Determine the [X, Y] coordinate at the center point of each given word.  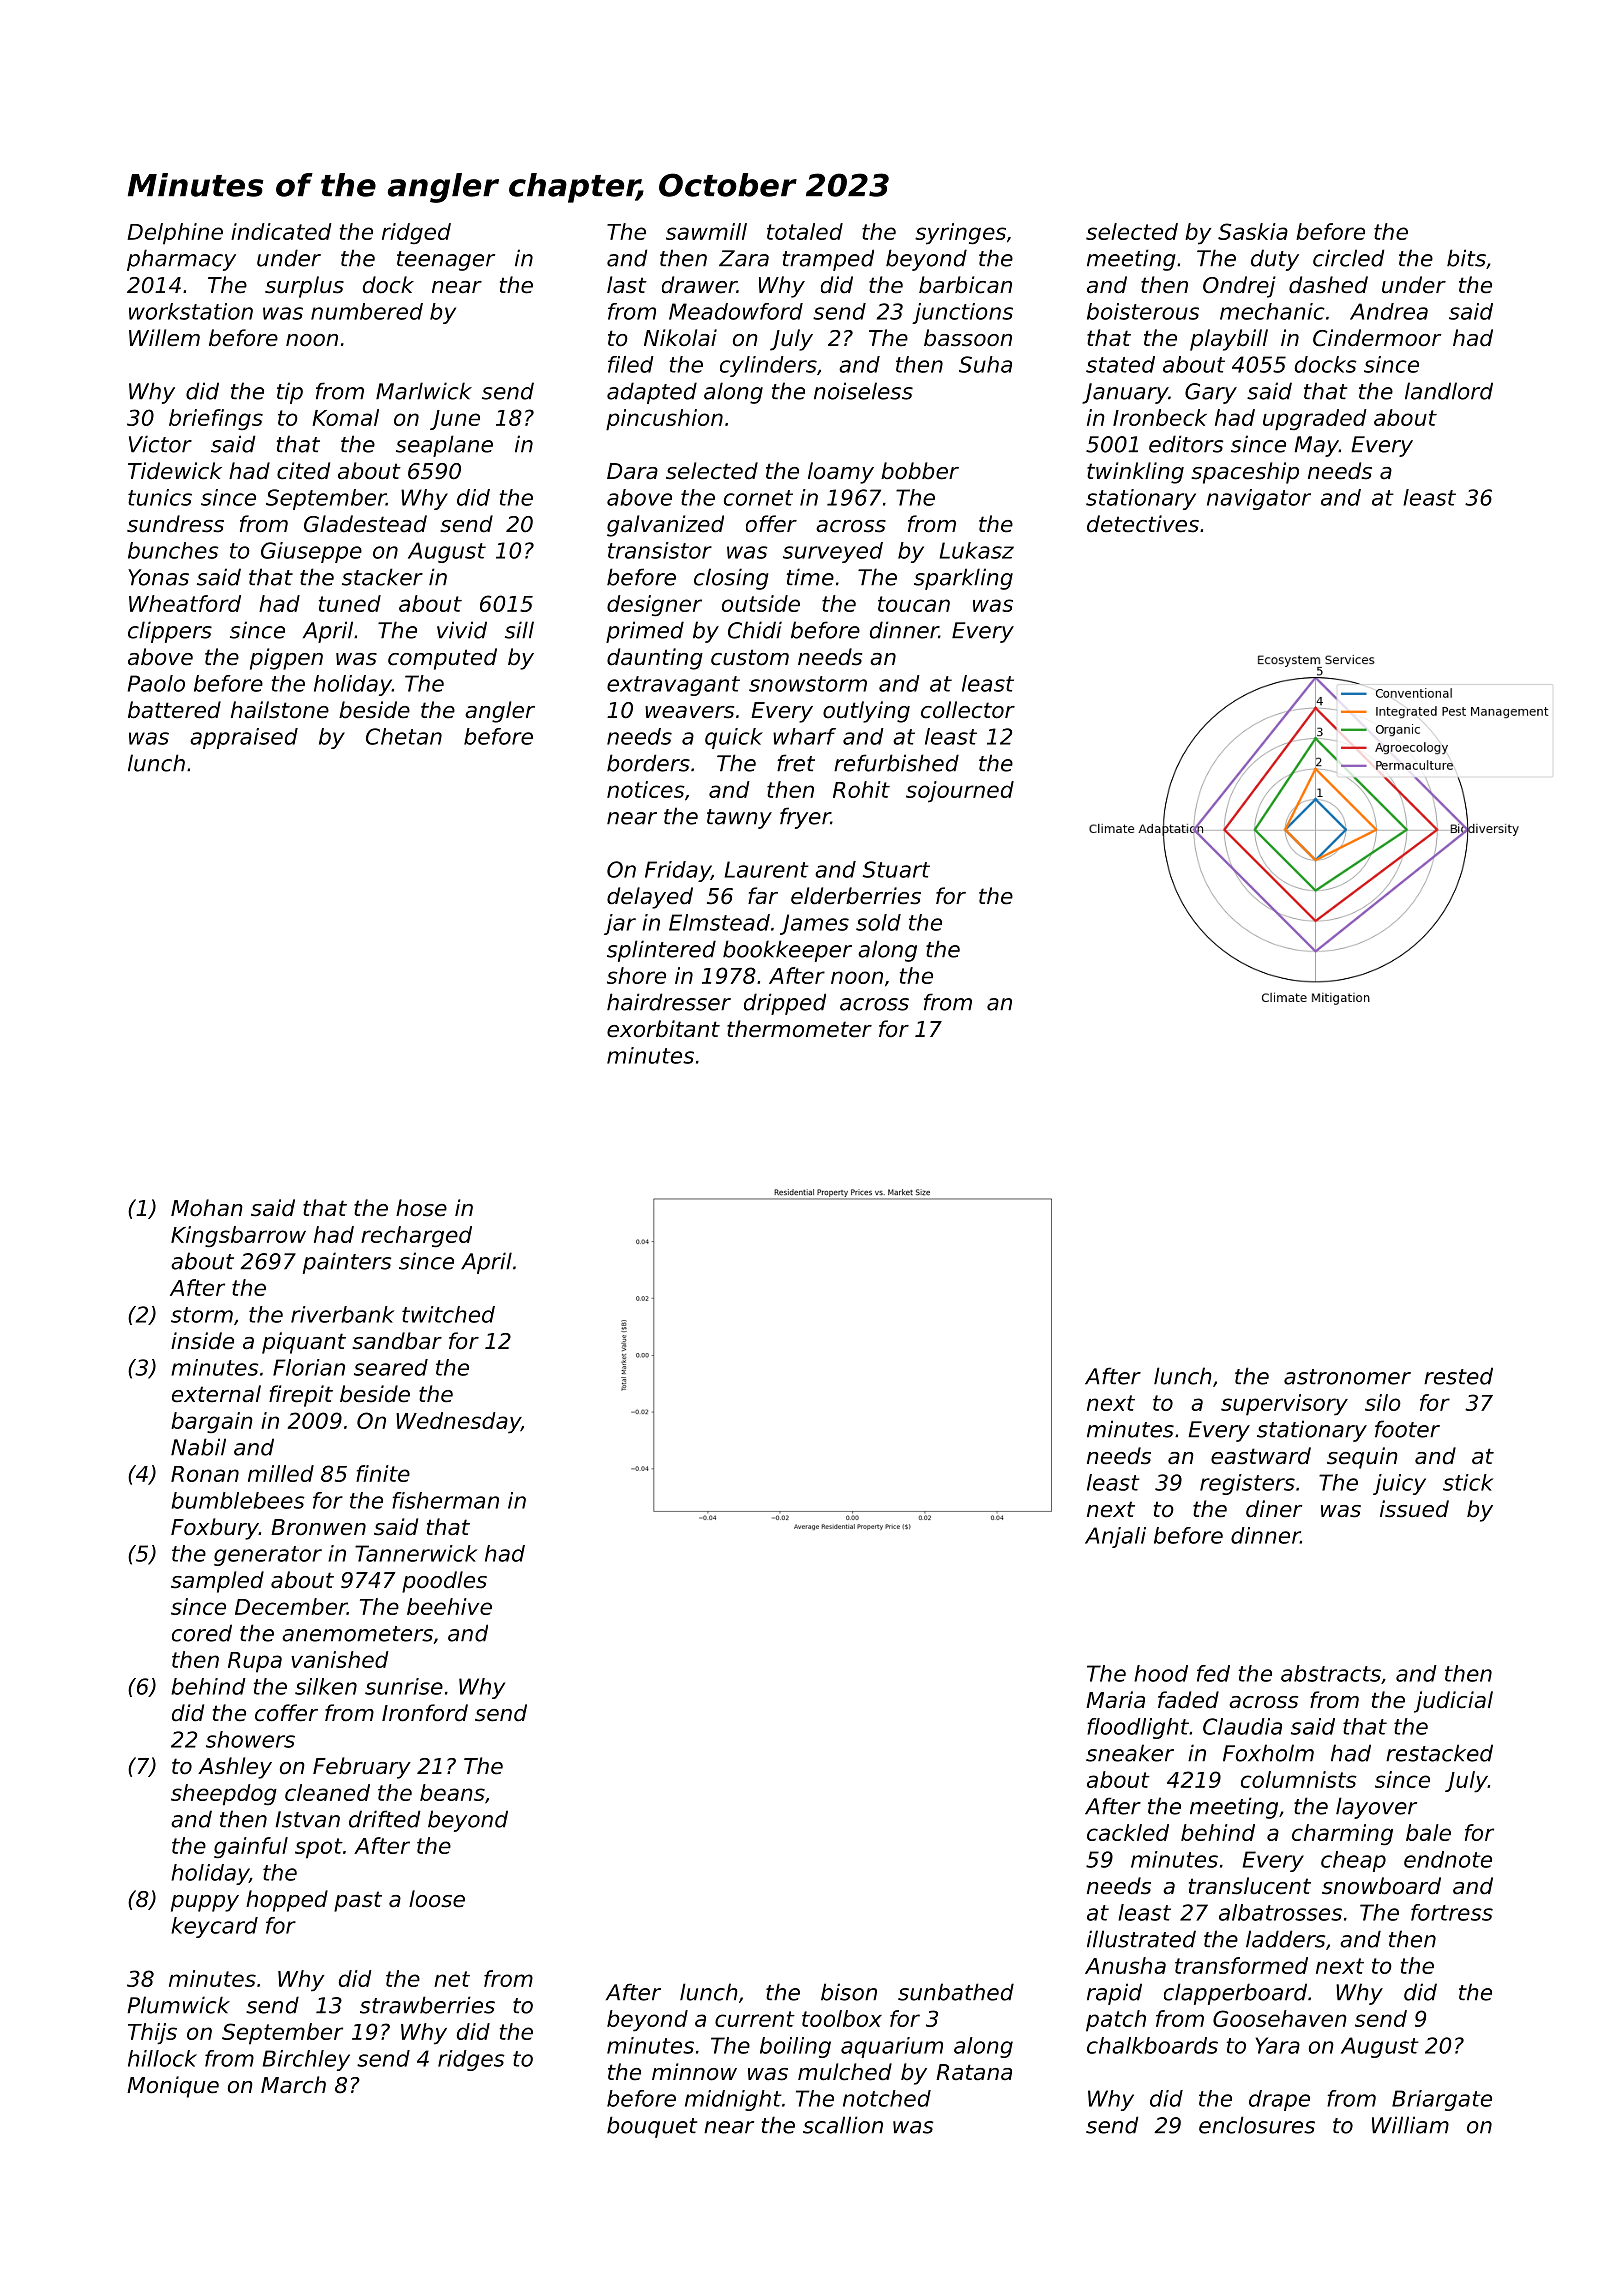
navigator [1259, 499]
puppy [205, 1903]
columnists [1299, 1779]
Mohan [207, 1208]
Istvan [307, 1819]
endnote [1448, 1859]
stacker [382, 577]
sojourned [960, 792]
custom [750, 657]
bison [849, 1992]
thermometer [799, 1029]
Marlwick [424, 391]
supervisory [1284, 1405]
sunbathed [956, 1992]
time [810, 577]
